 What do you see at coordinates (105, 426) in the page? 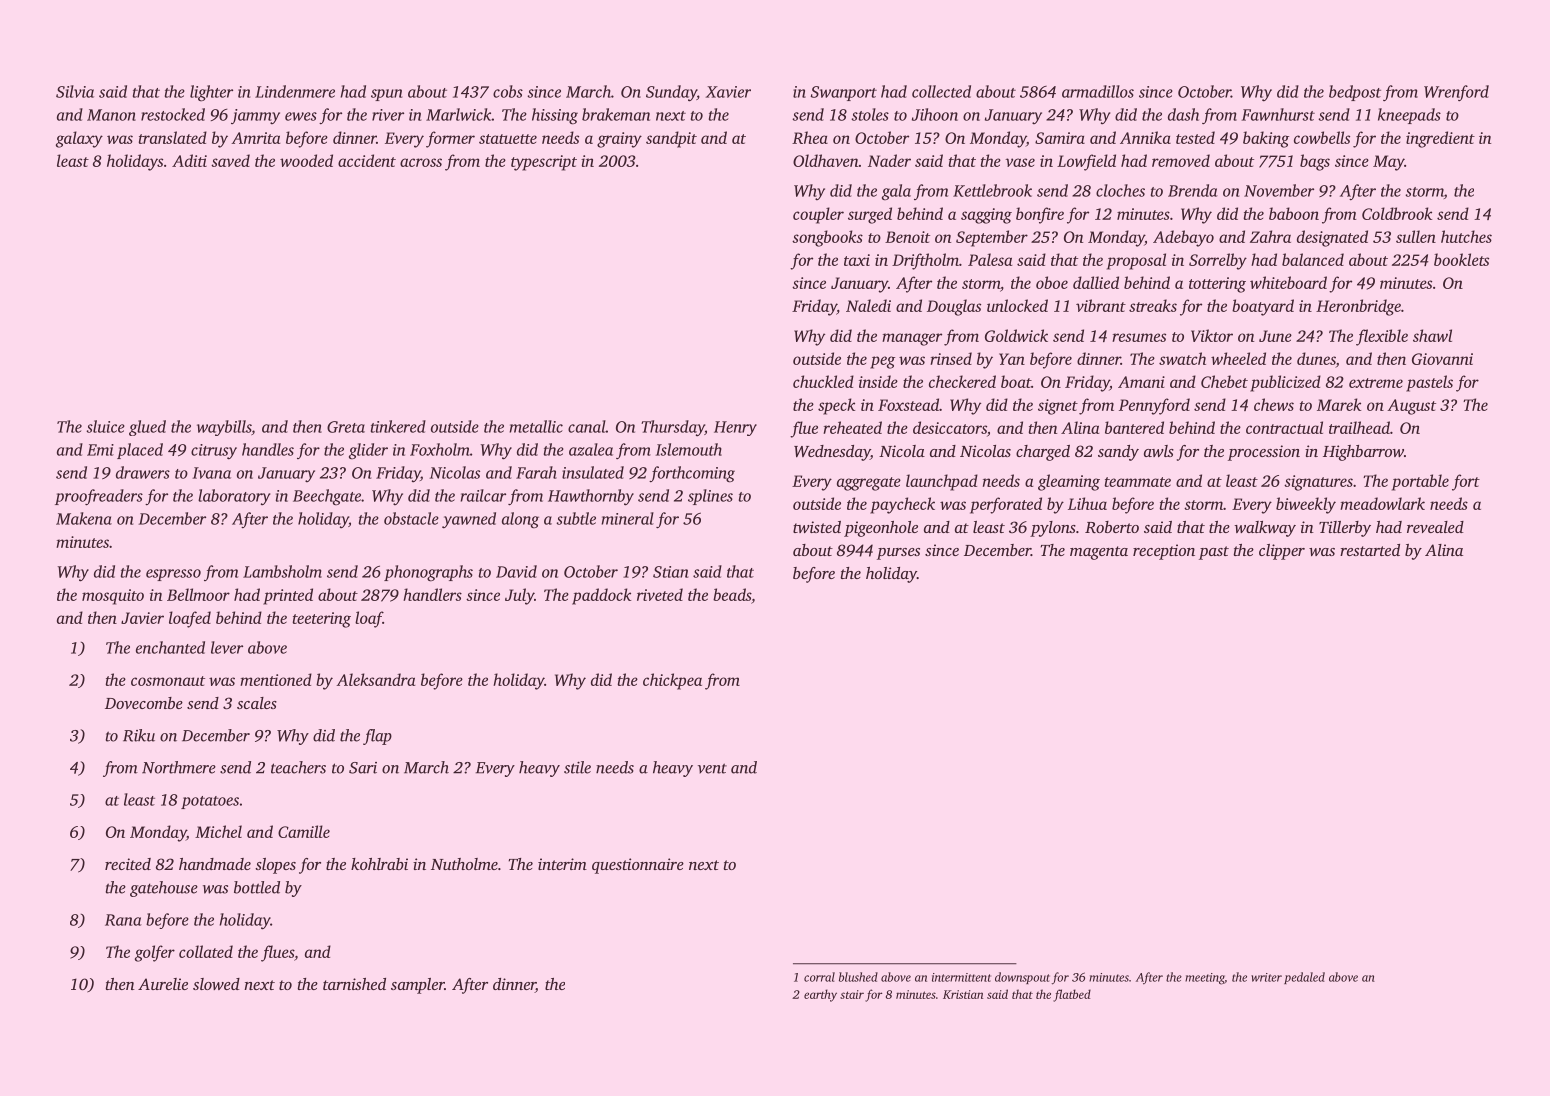
I see `sluice` at bounding box center [105, 426].
